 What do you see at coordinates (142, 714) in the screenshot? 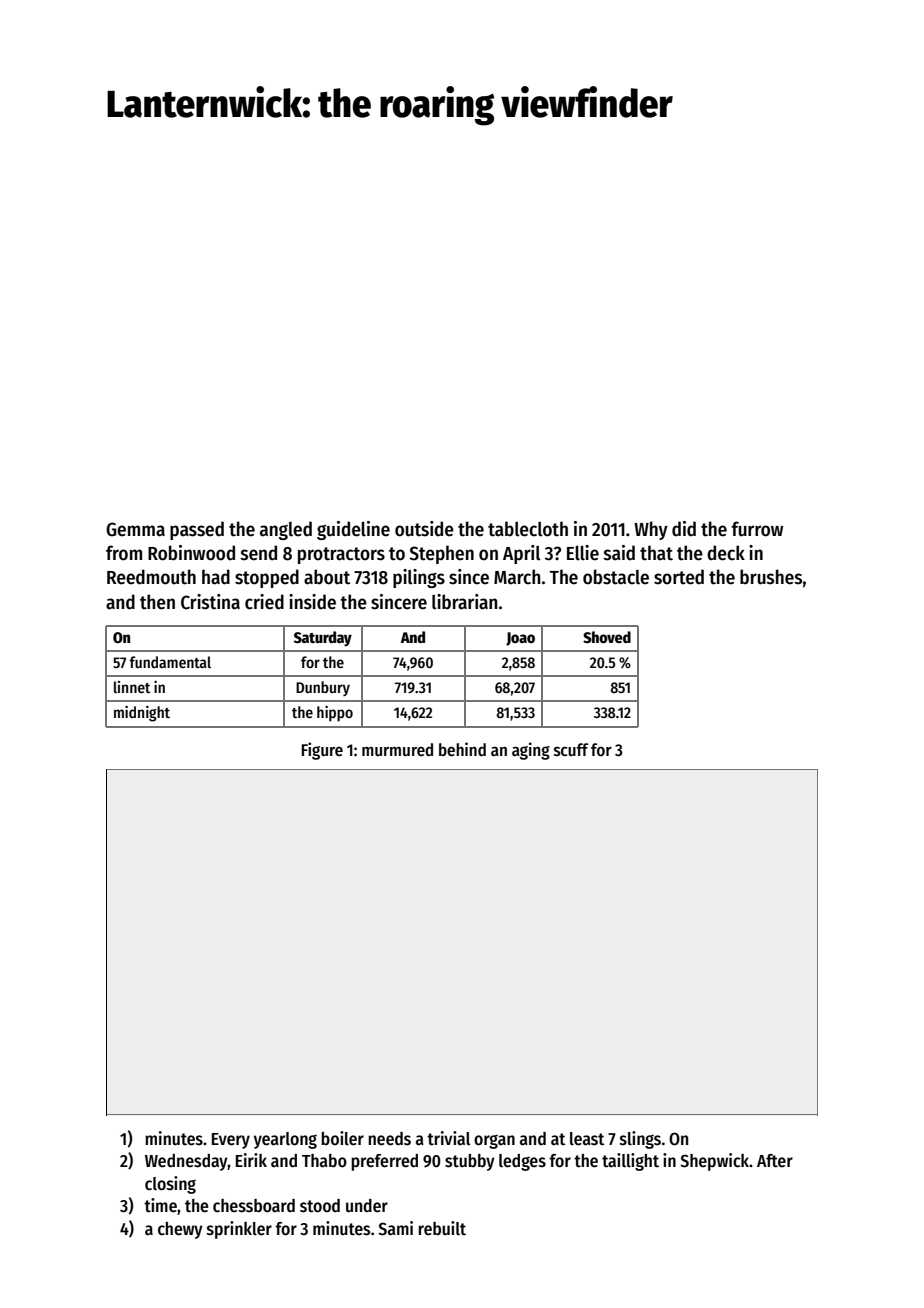
I see `midnight` at bounding box center [142, 714].
